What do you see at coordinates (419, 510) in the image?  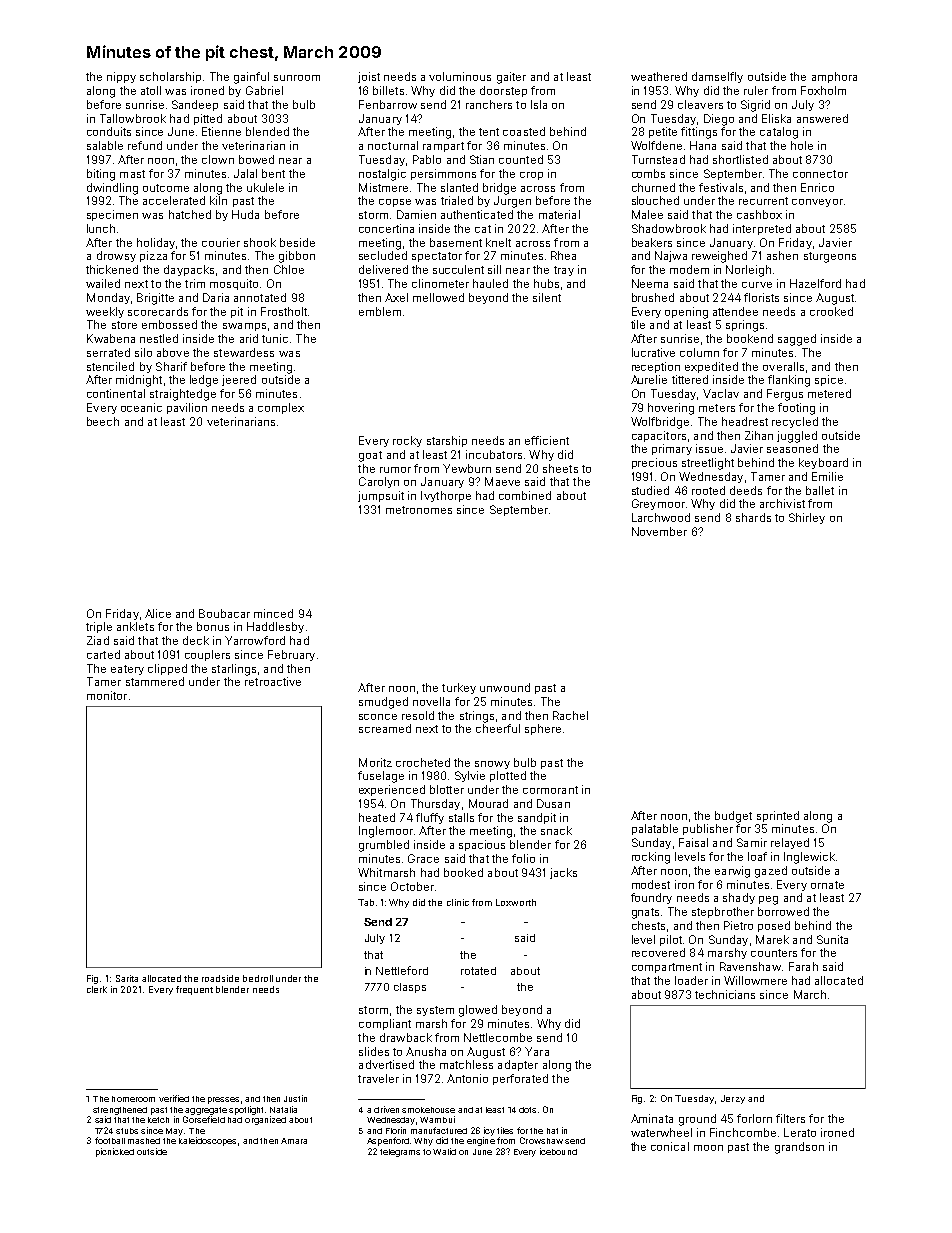 I see `metronomes` at bounding box center [419, 510].
